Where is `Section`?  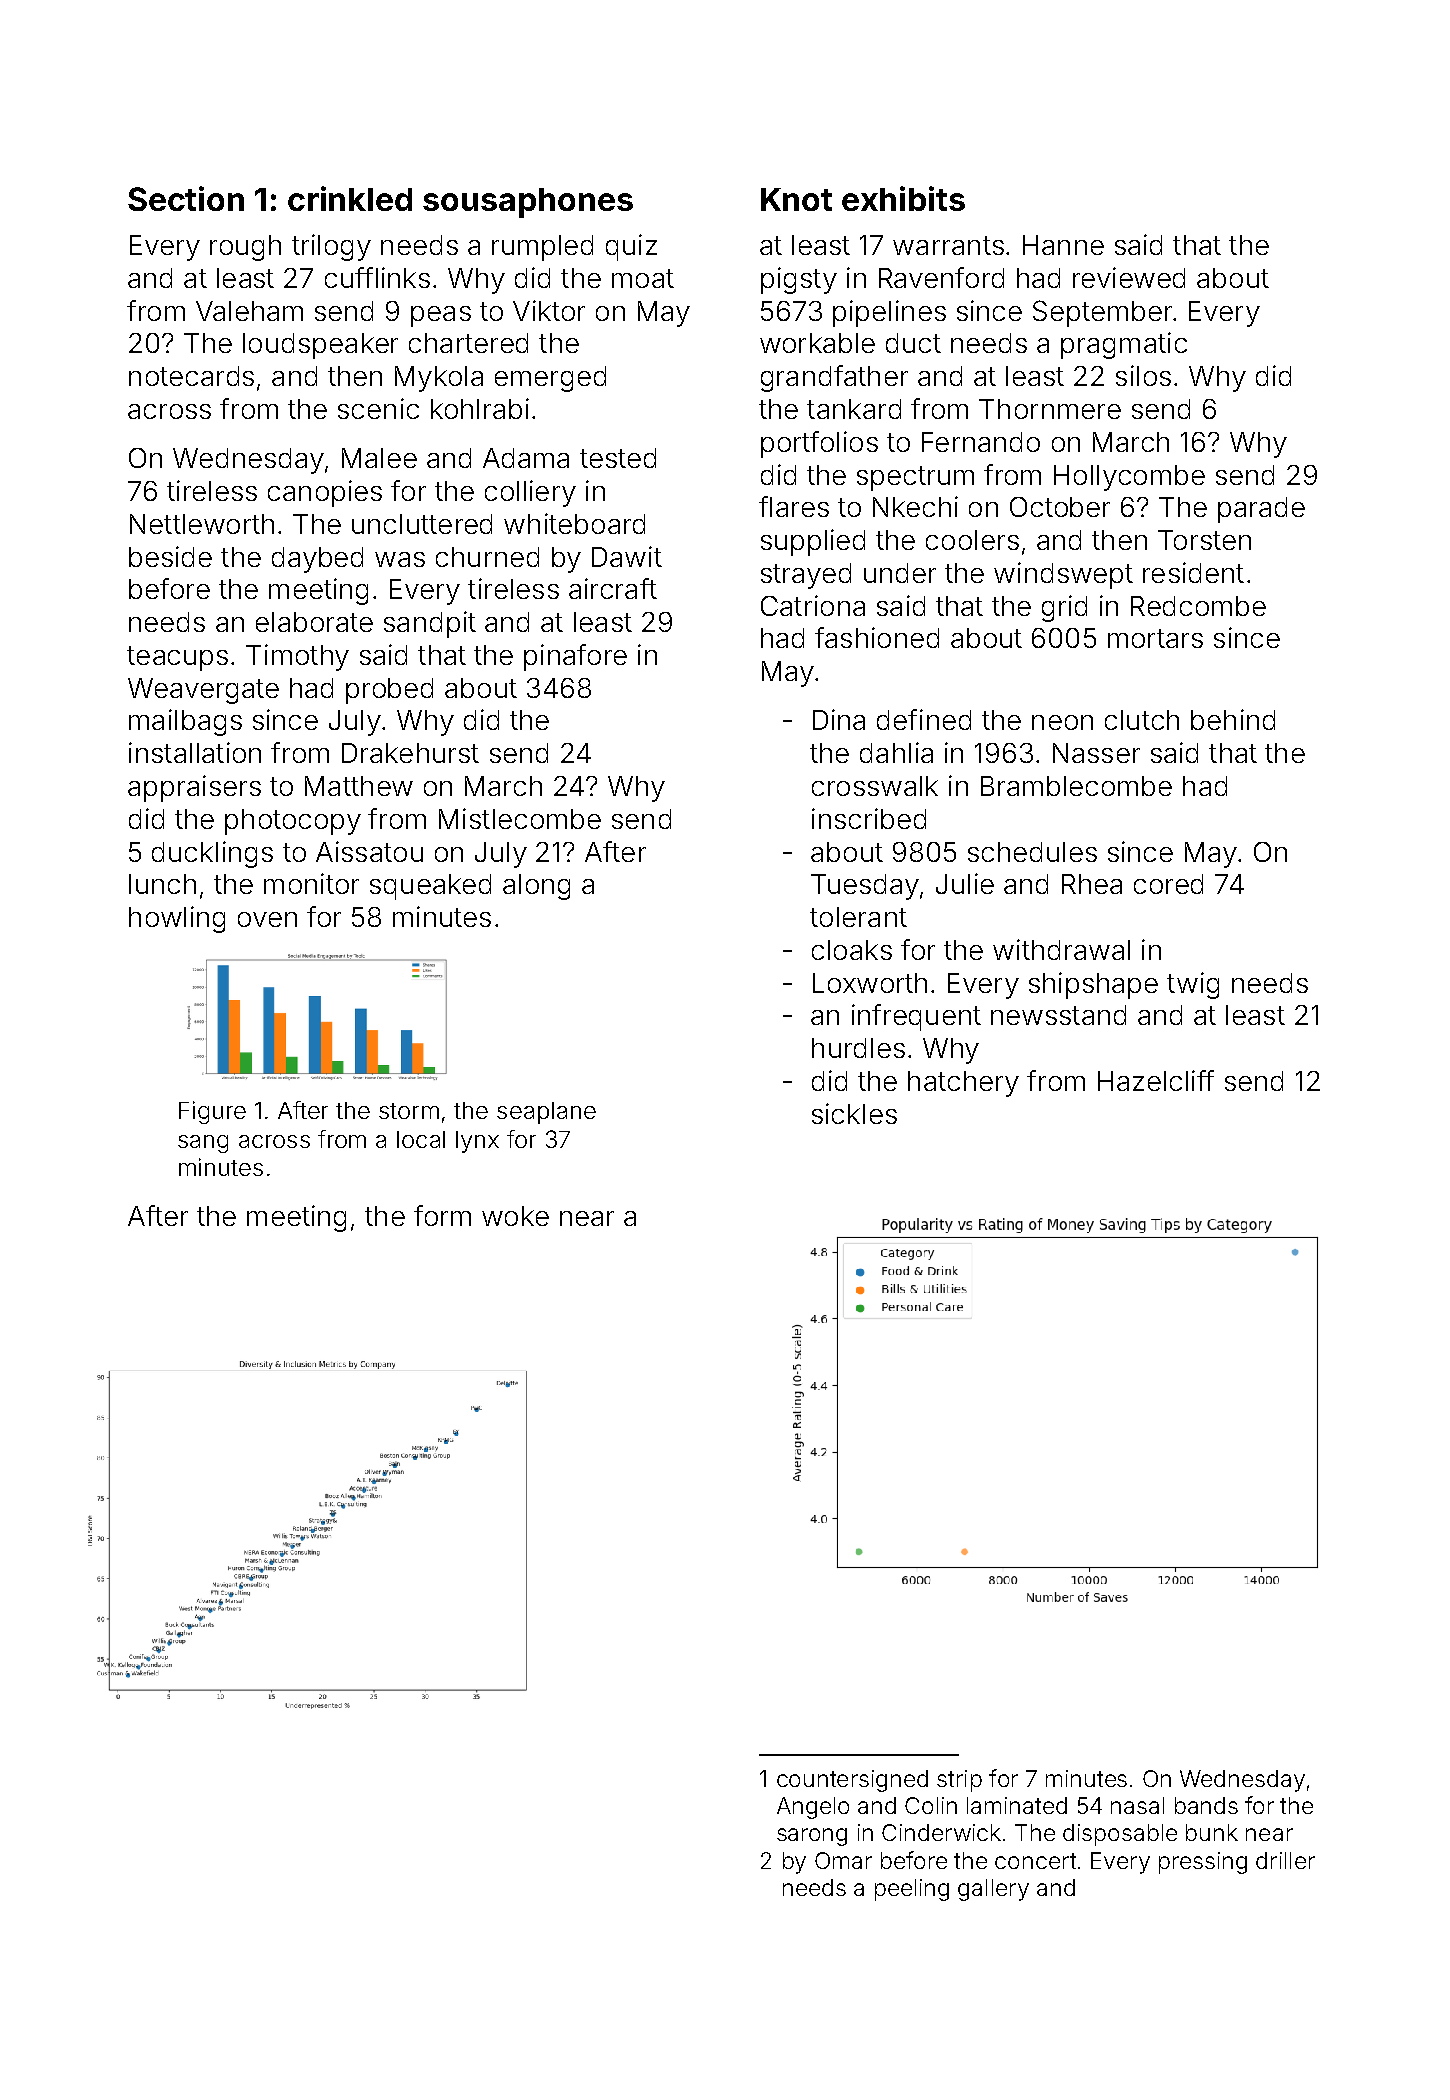 Section is located at coordinates (186, 198).
